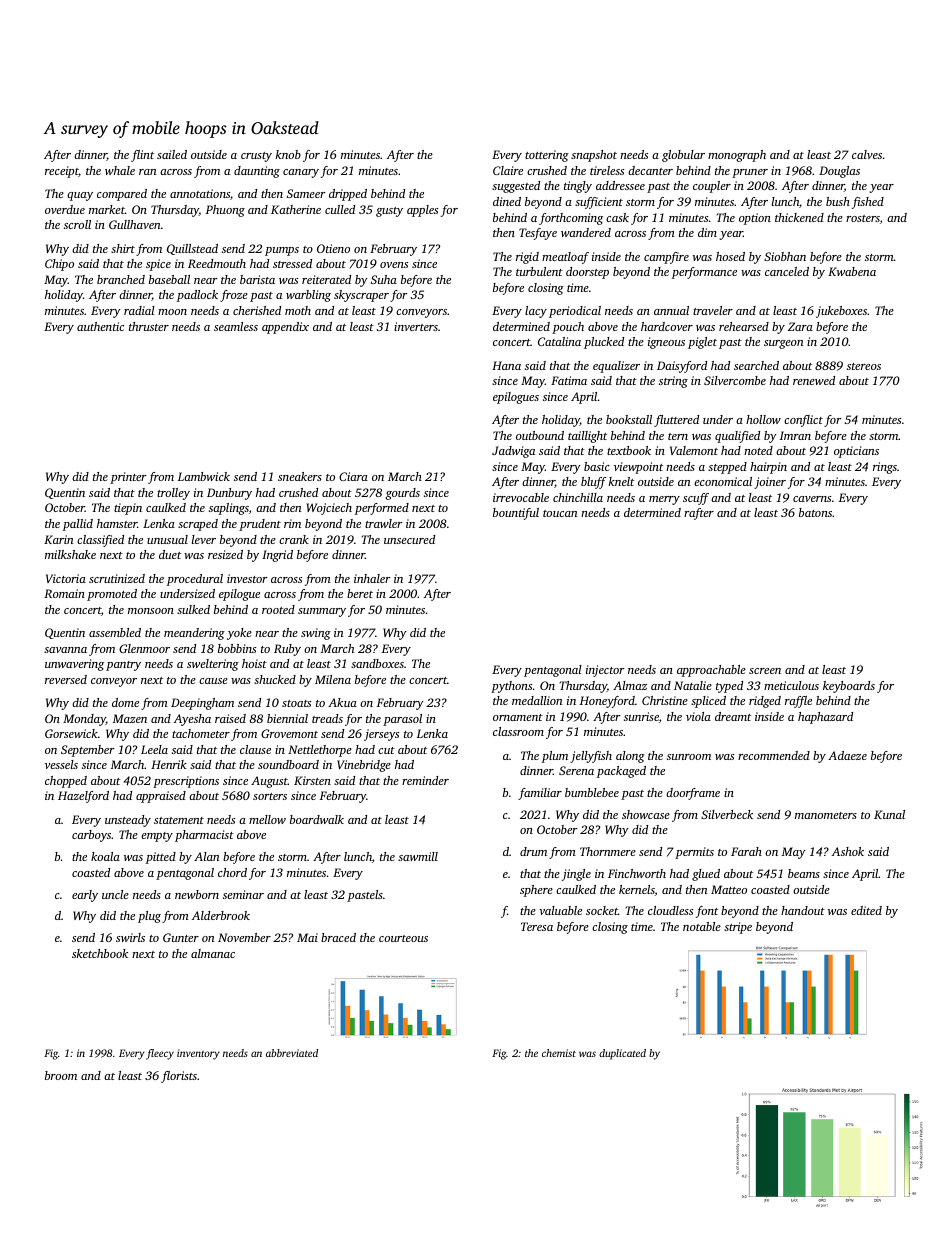 Image resolution: width=952 pixels, height=1233 pixels. What do you see at coordinates (693, 794) in the document?
I see `doorframe` at bounding box center [693, 794].
